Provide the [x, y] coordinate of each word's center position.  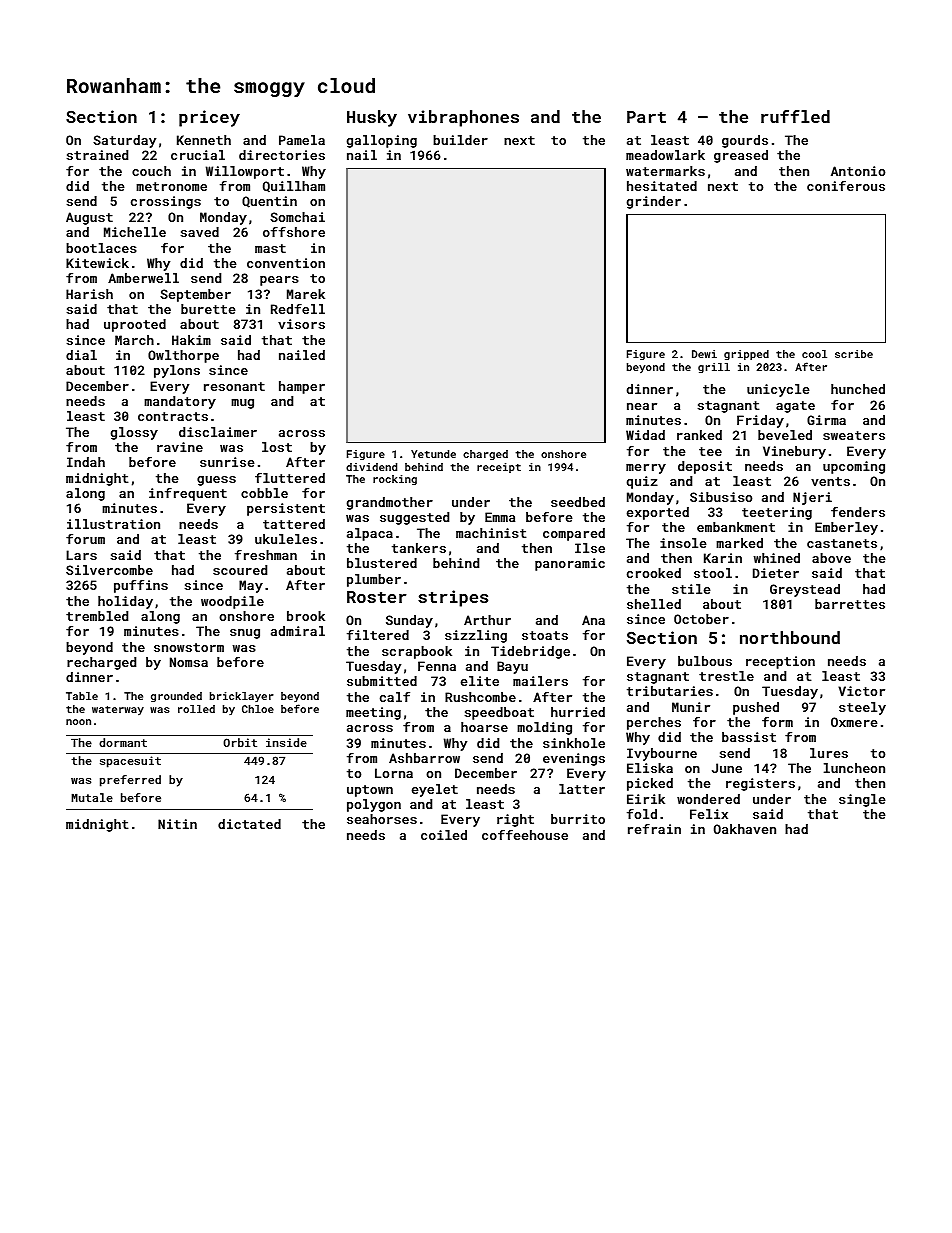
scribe [854, 354]
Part [646, 117]
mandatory [180, 402]
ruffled [795, 116]
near [642, 406]
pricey [209, 118]
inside [286, 742]
